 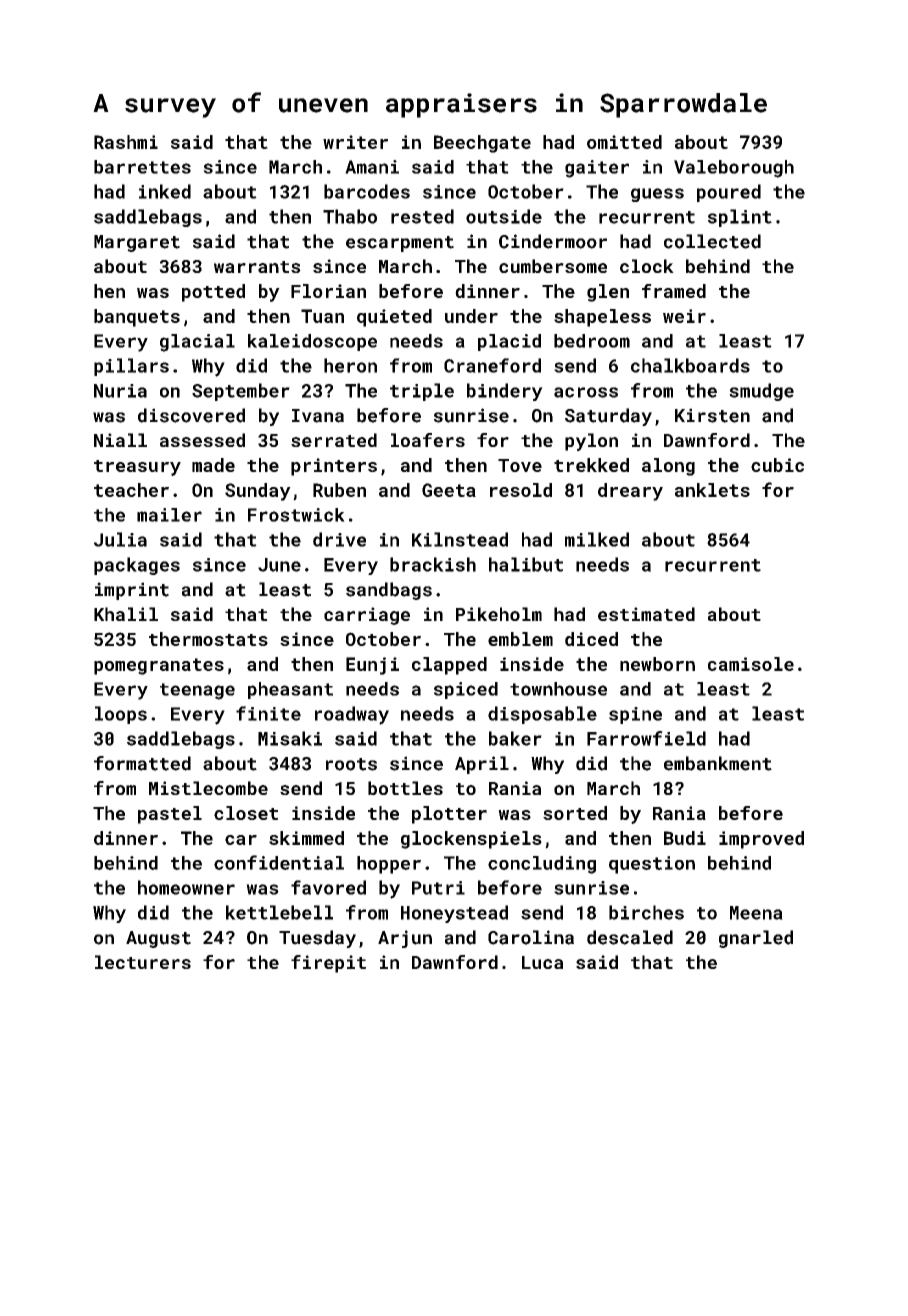 I want to click on anklets, so click(x=712, y=490).
